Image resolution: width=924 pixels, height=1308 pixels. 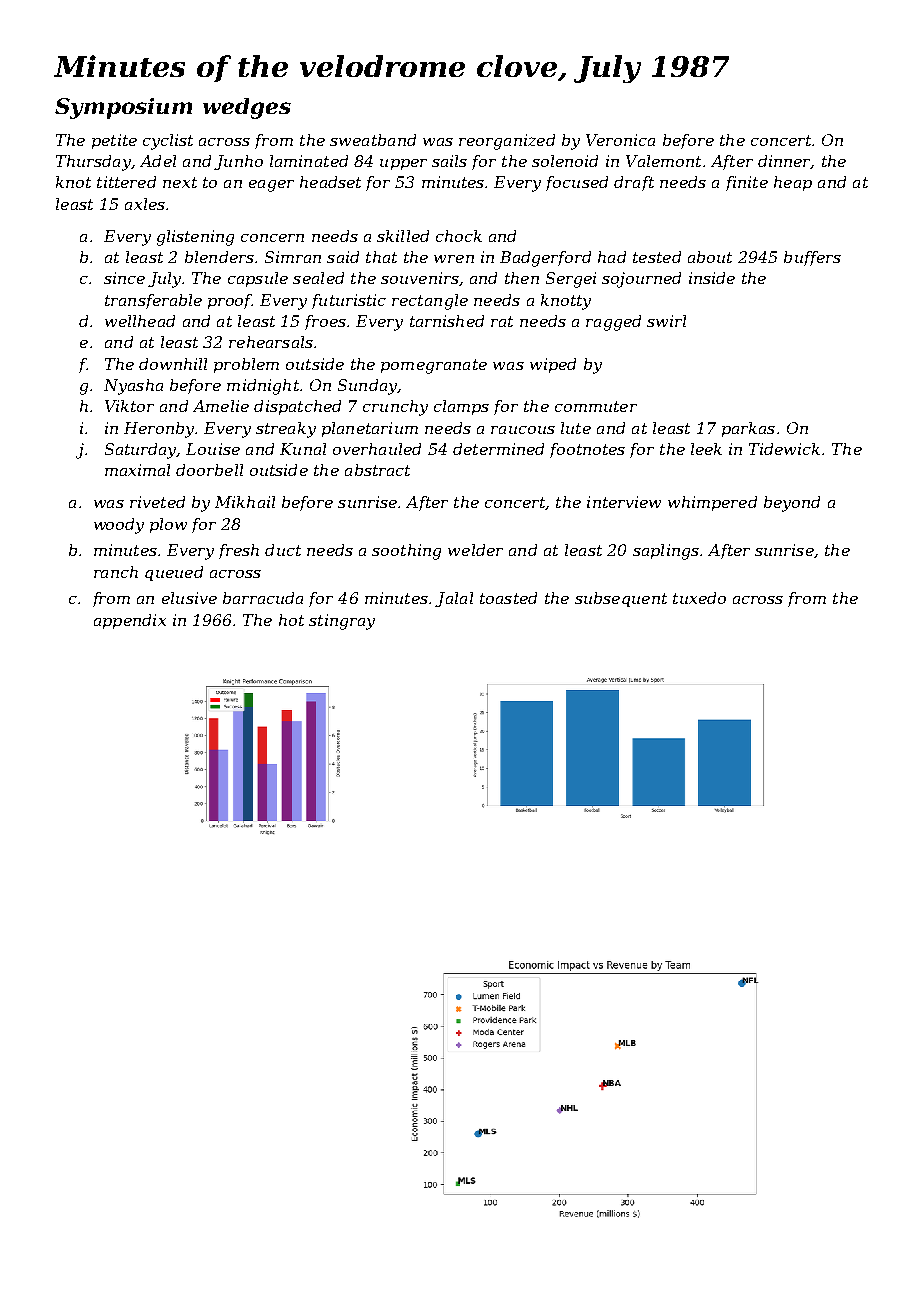 I want to click on sails, so click(x=449, y=161).
